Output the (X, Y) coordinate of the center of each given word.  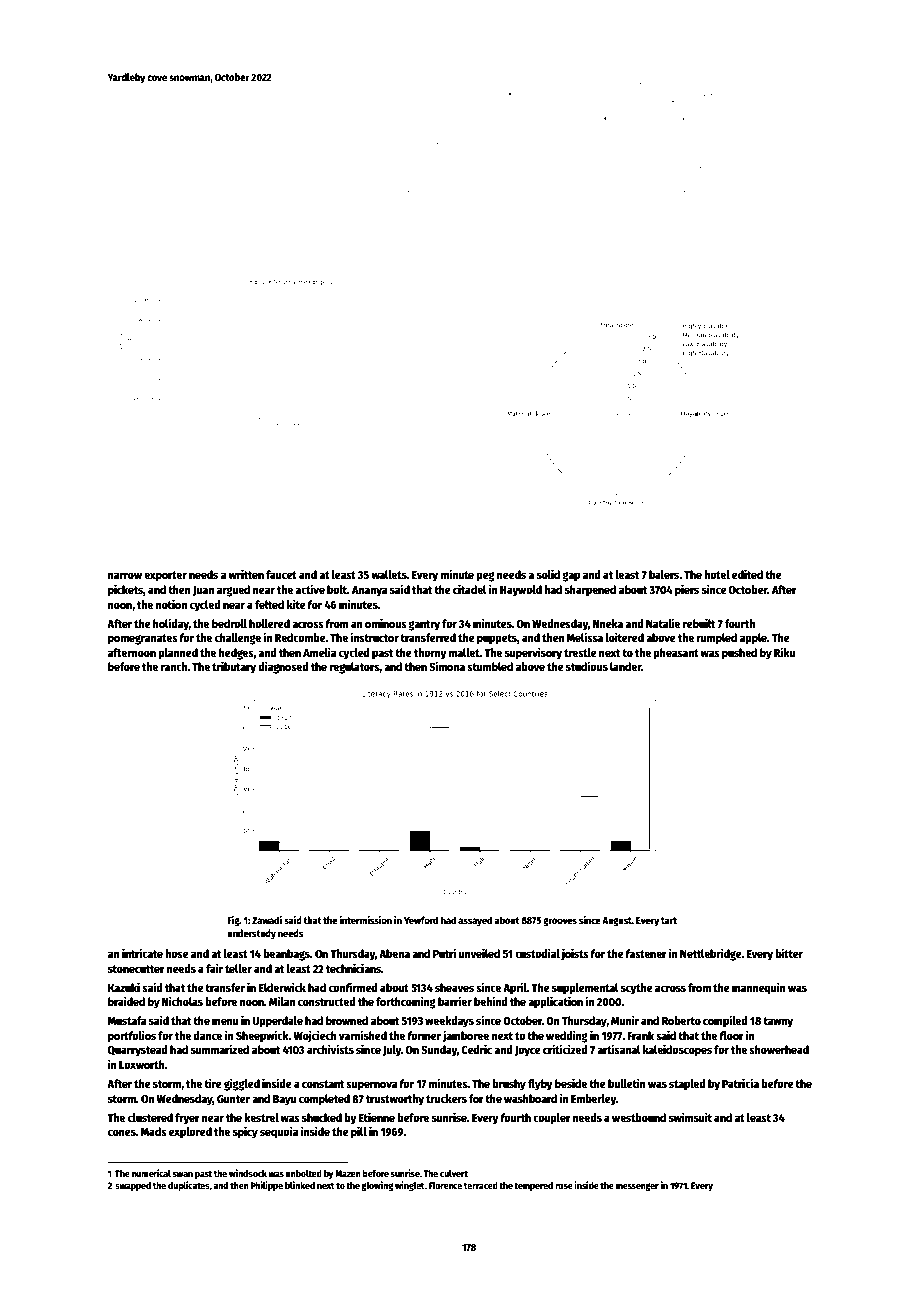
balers (664, 574)
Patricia (740, 1083)
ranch (174, 666)
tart (669, 920)
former (424, 1035)
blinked (300, 1185)
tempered (533, 1186)
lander (625, 666)
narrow (125, 575)
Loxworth (142, 1064)
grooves (560, 922)
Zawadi (267, 920)
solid (548, 574)
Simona (447, 666)
